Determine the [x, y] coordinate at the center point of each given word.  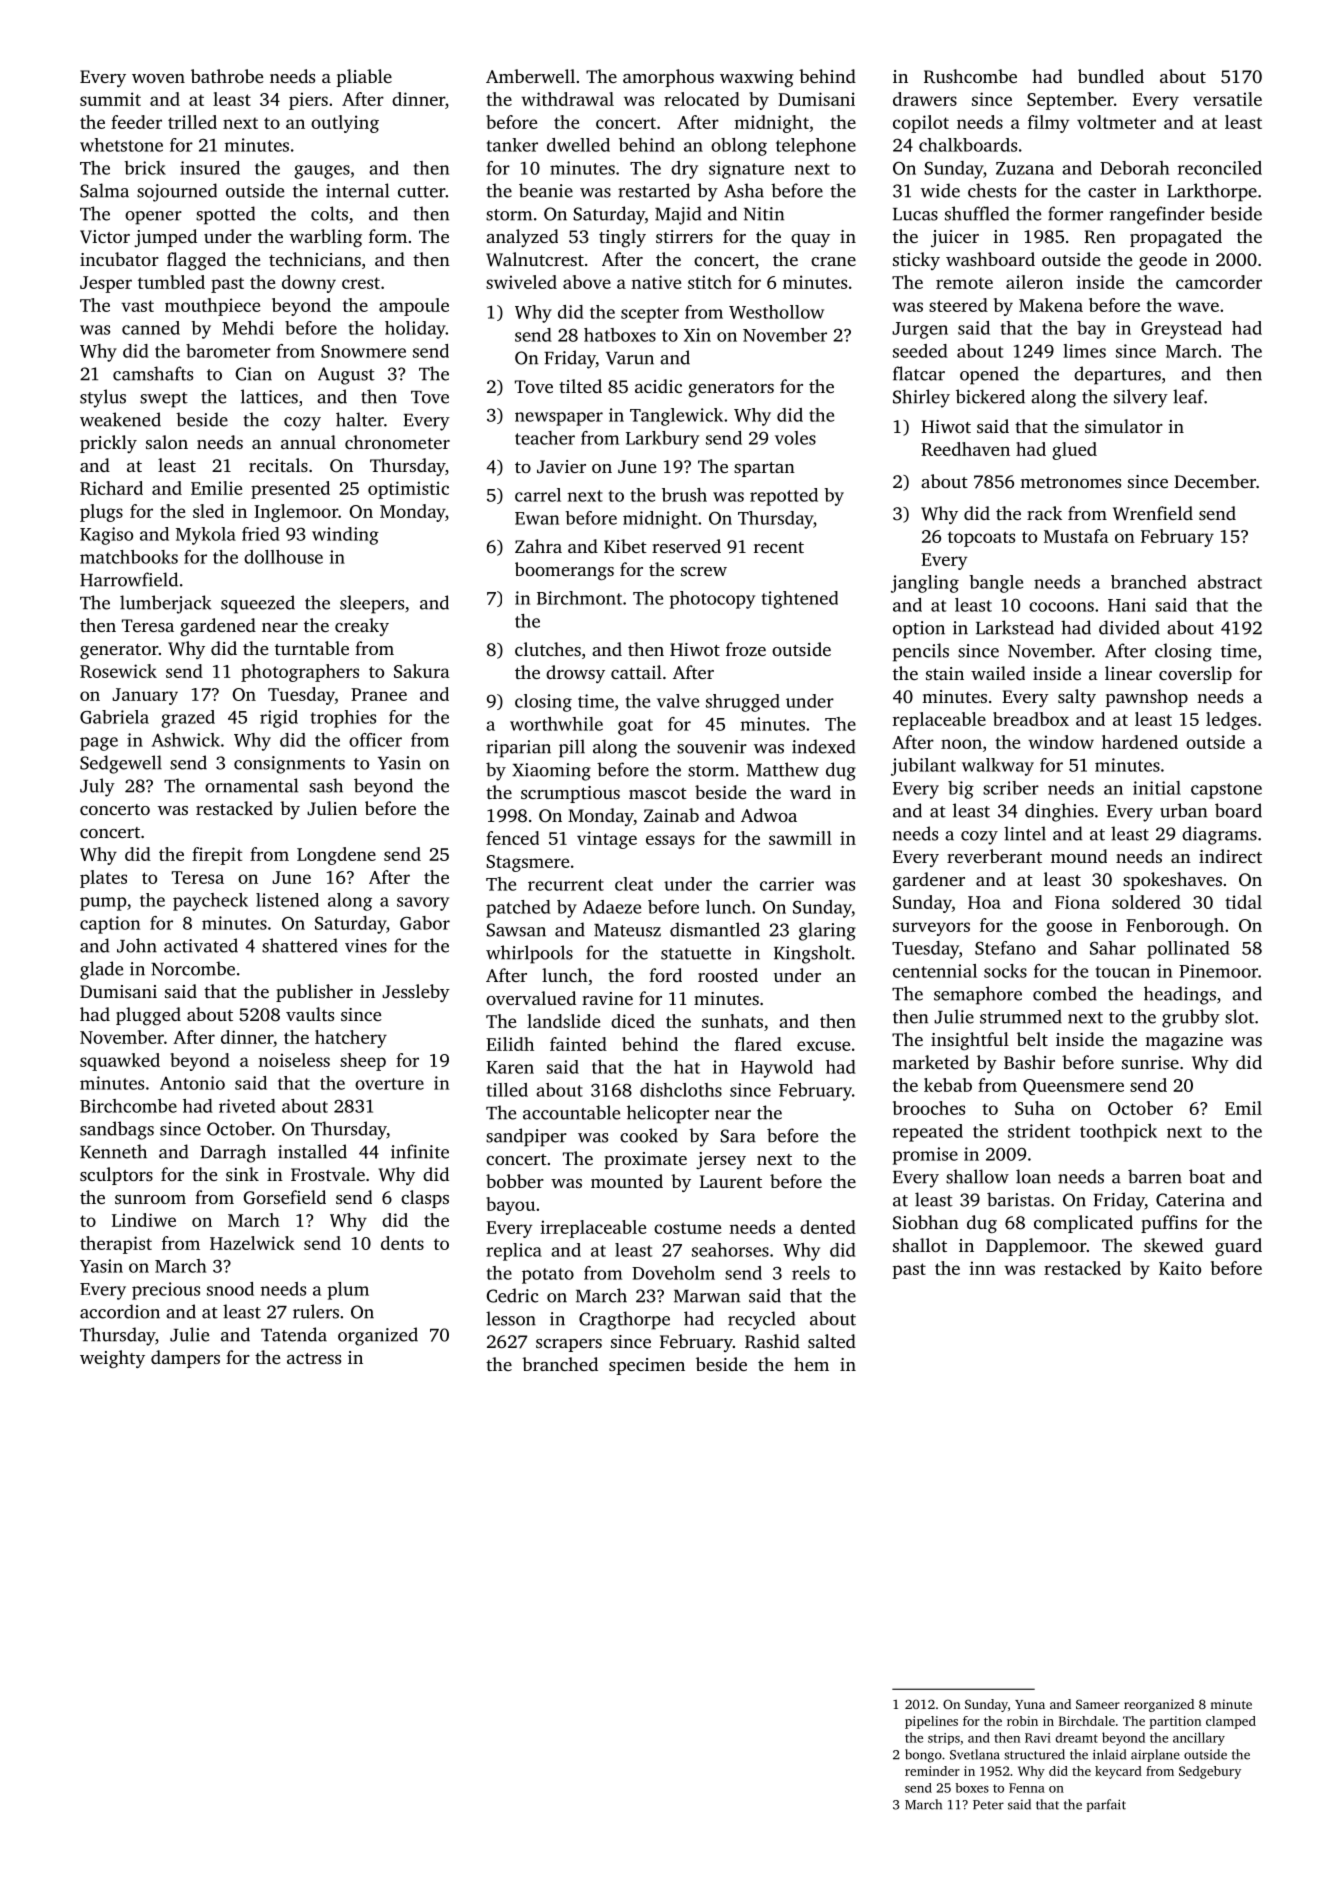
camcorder [1219, 282]
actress [314, 1358]
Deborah [1134, 168]
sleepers [372, 604]
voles [795, 438]
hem [811, 1364]
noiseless [294, 1060]
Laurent [731, 1181]
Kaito [1180, 1268]
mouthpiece [212, 307]
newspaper [559, 419]
